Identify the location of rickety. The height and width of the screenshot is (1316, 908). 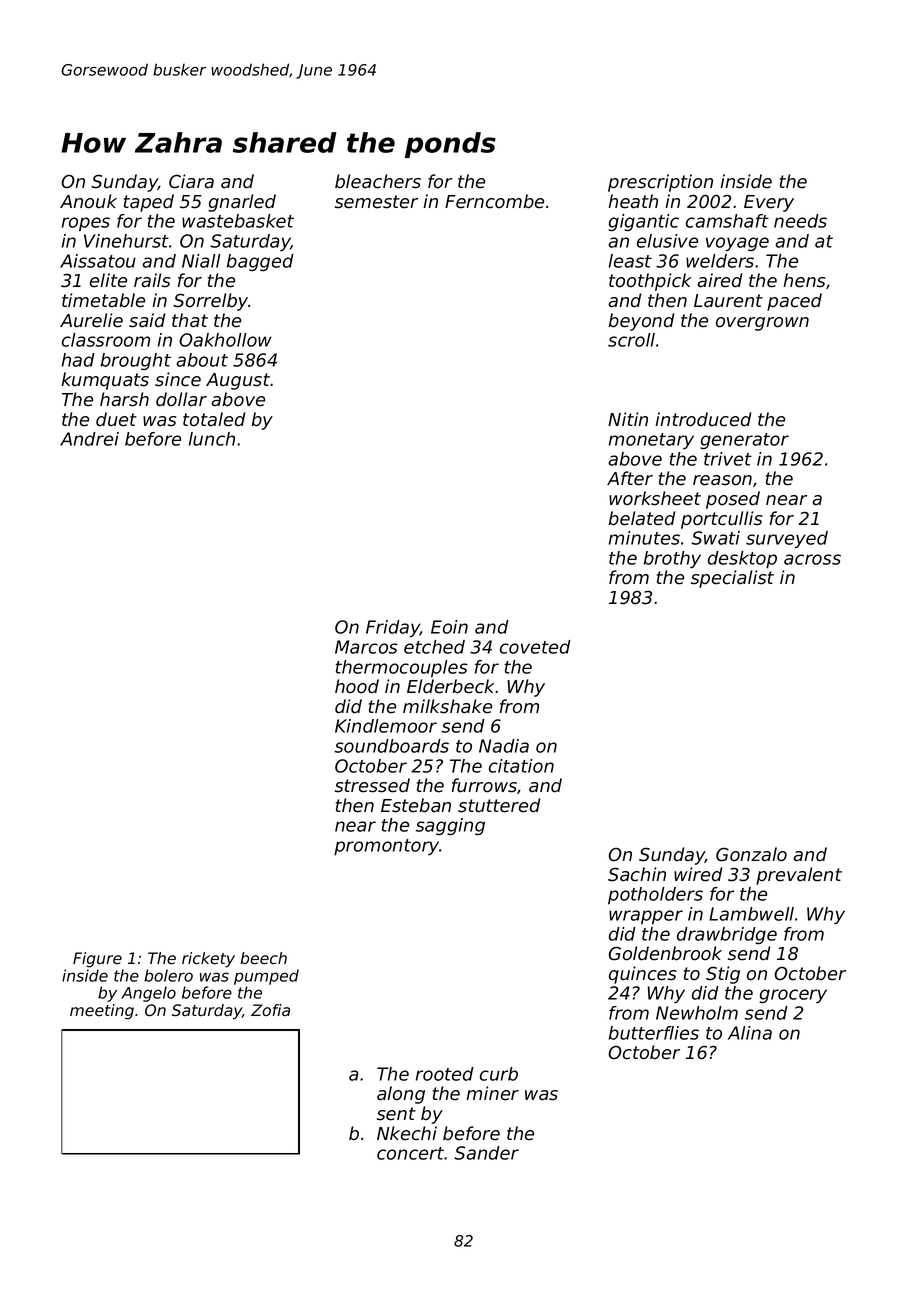
(208, 960).
